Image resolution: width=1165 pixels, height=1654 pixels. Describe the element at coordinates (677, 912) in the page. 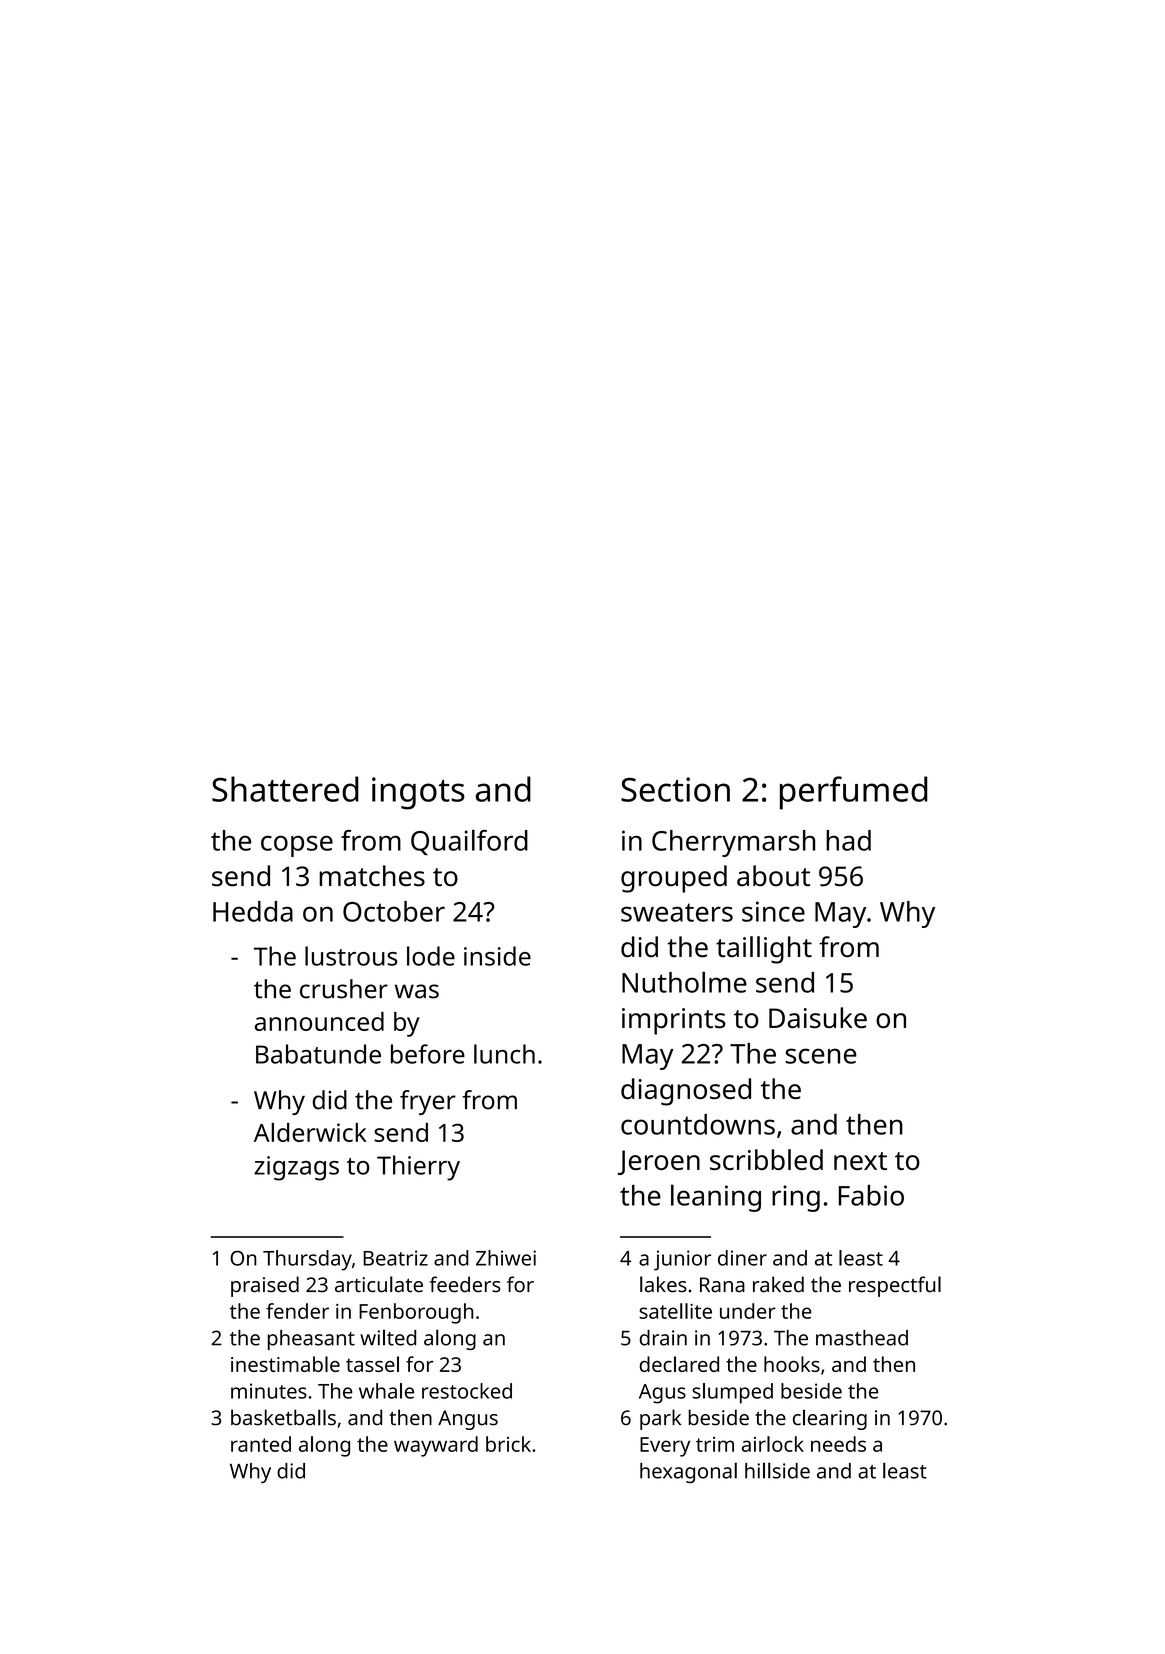

I see `sweaters` at that location.
